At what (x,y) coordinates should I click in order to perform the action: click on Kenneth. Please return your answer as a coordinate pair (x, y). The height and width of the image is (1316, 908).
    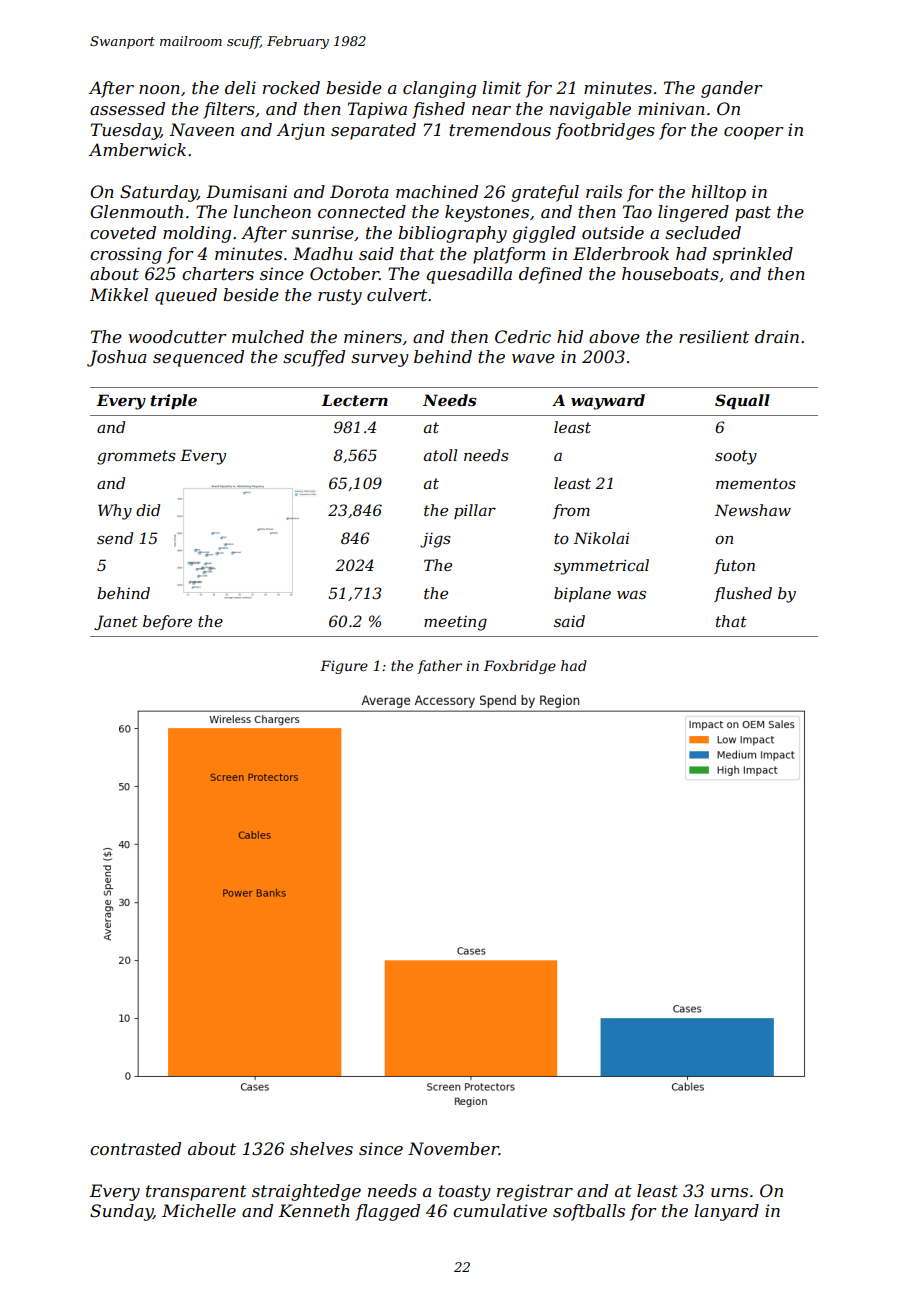
    Looking at the image, I should click on (314, 1210).
